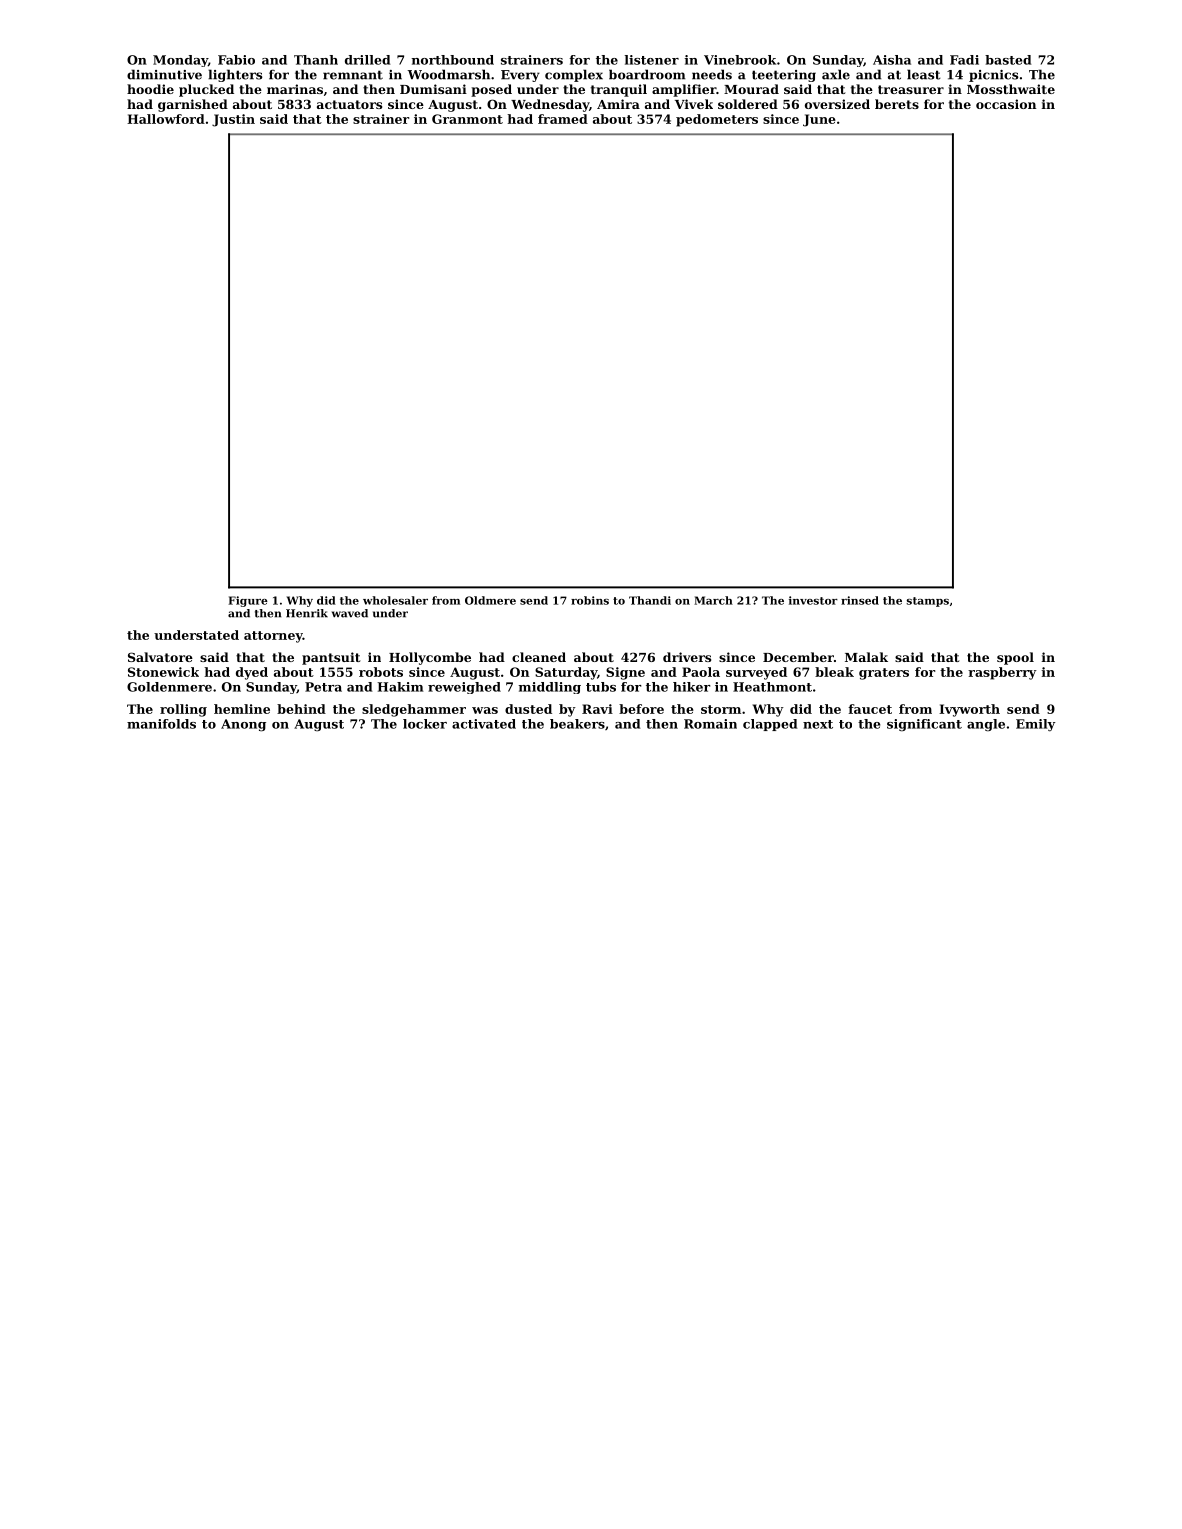 This screenshot has height=1529, width=1182. Describe the element at coordinates (650, 600) in the screenshot. I see `Thandi` at that location.
